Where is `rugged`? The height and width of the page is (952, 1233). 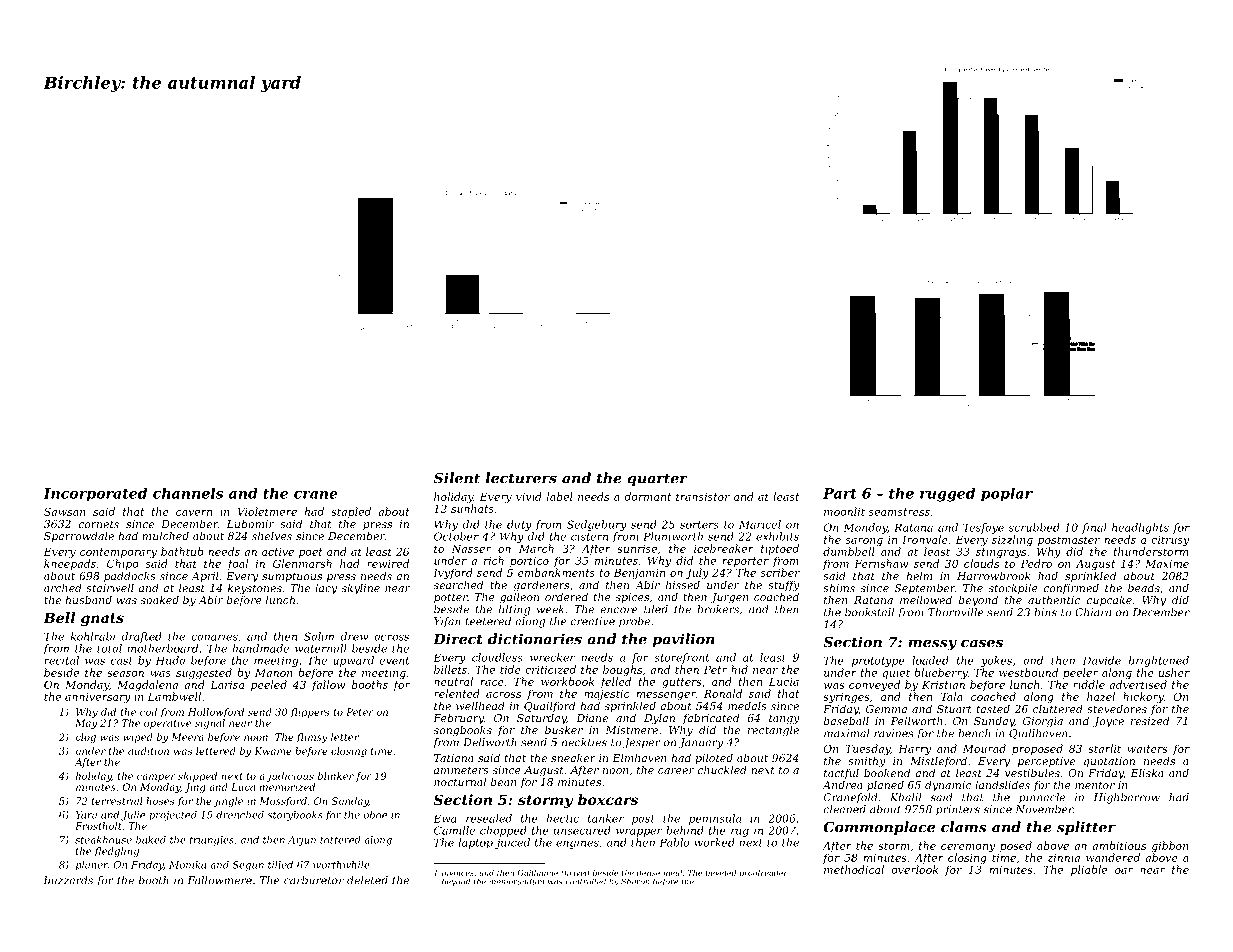
rugged is located at coordinates (947, 494).
